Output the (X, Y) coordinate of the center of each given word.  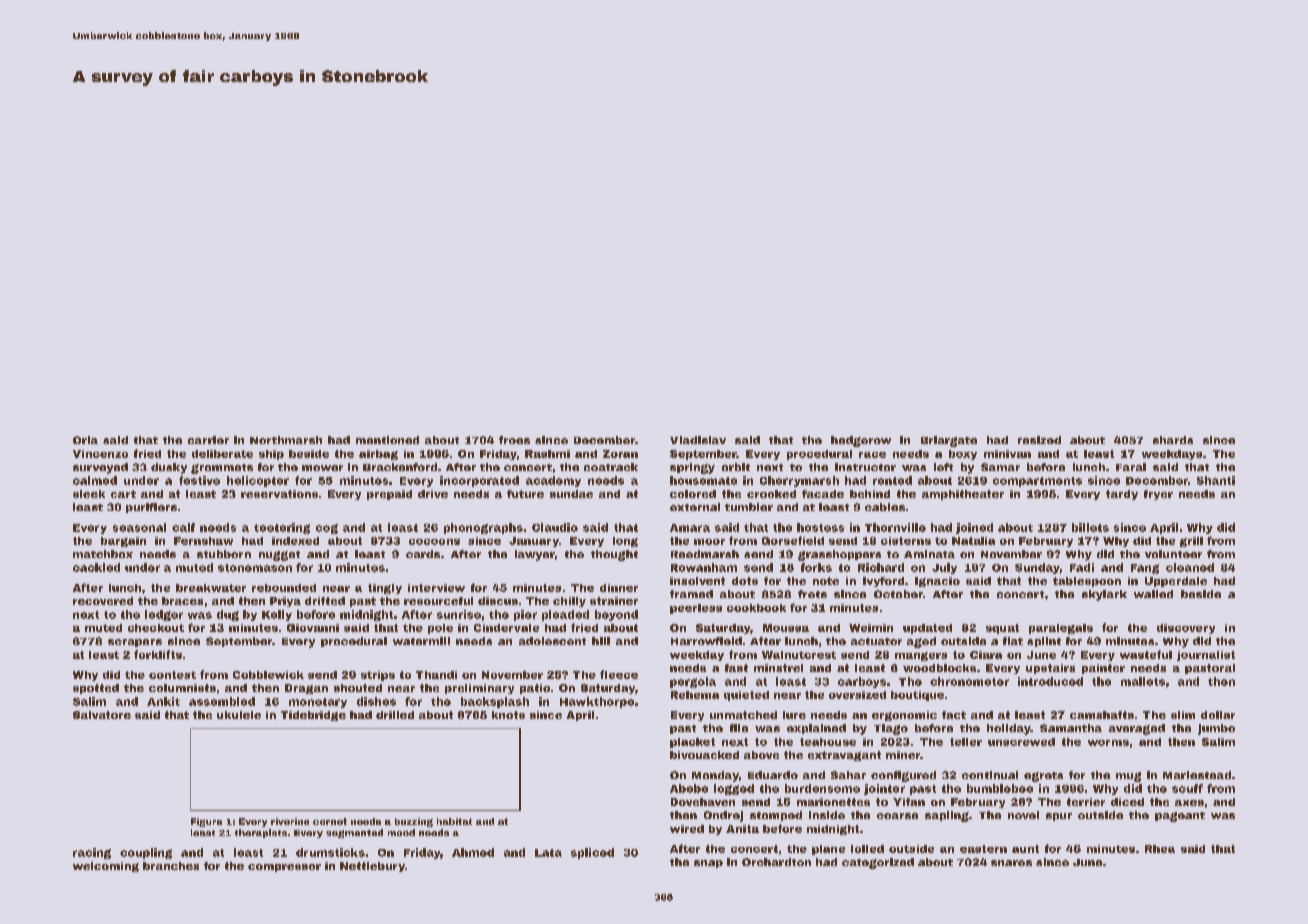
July (944, 568)
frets (812, 594)
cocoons (434, 542)
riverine (290, 821)
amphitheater (963, 495)
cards (423, 554)
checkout (156, 628)
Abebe (689, 788)
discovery (1186, 629)
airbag (378, 455)
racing (92, 853)
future (525, 494)
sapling (947, 816)
